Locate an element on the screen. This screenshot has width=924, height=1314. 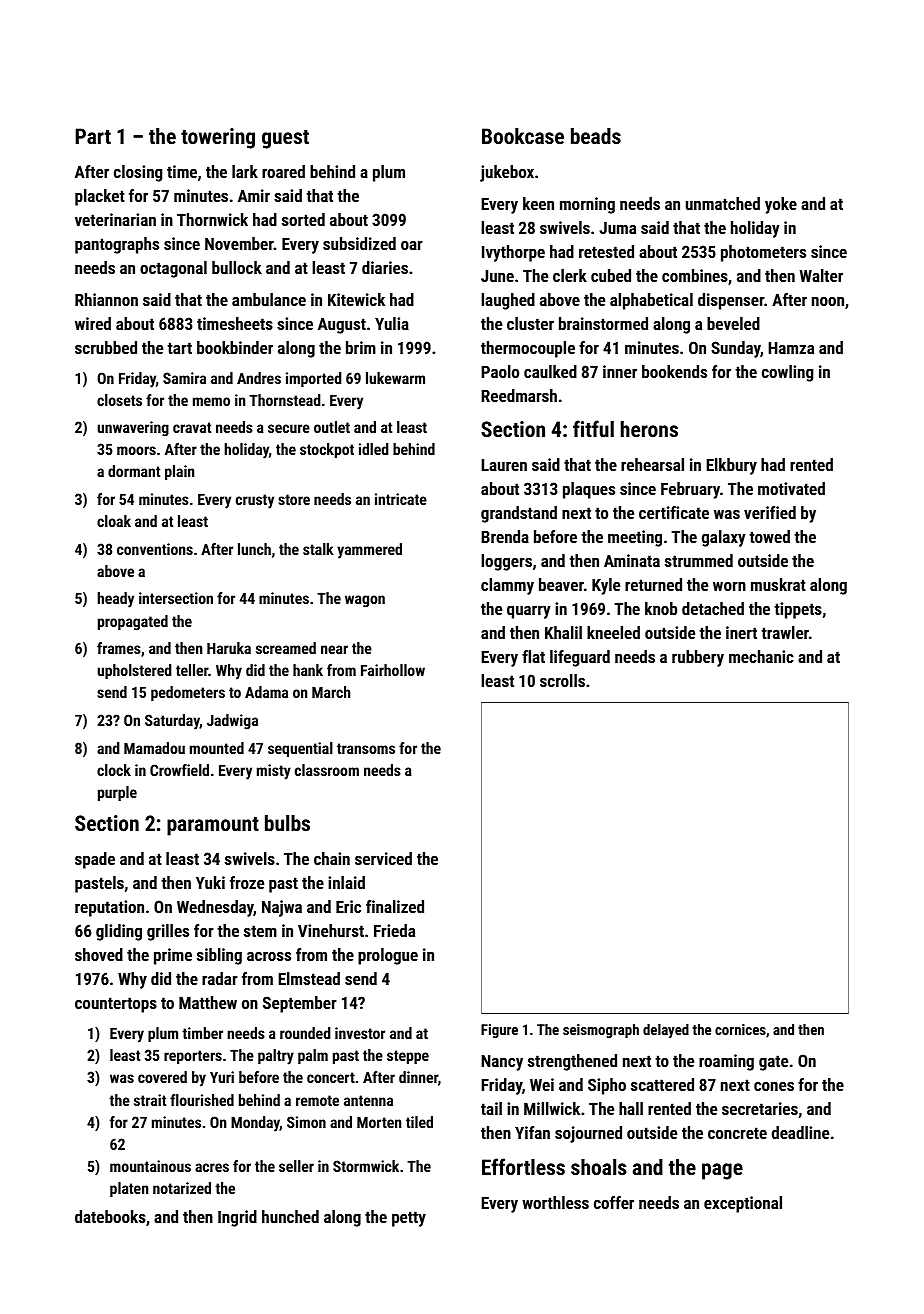
investor is located at coordinates (360, 1033).
